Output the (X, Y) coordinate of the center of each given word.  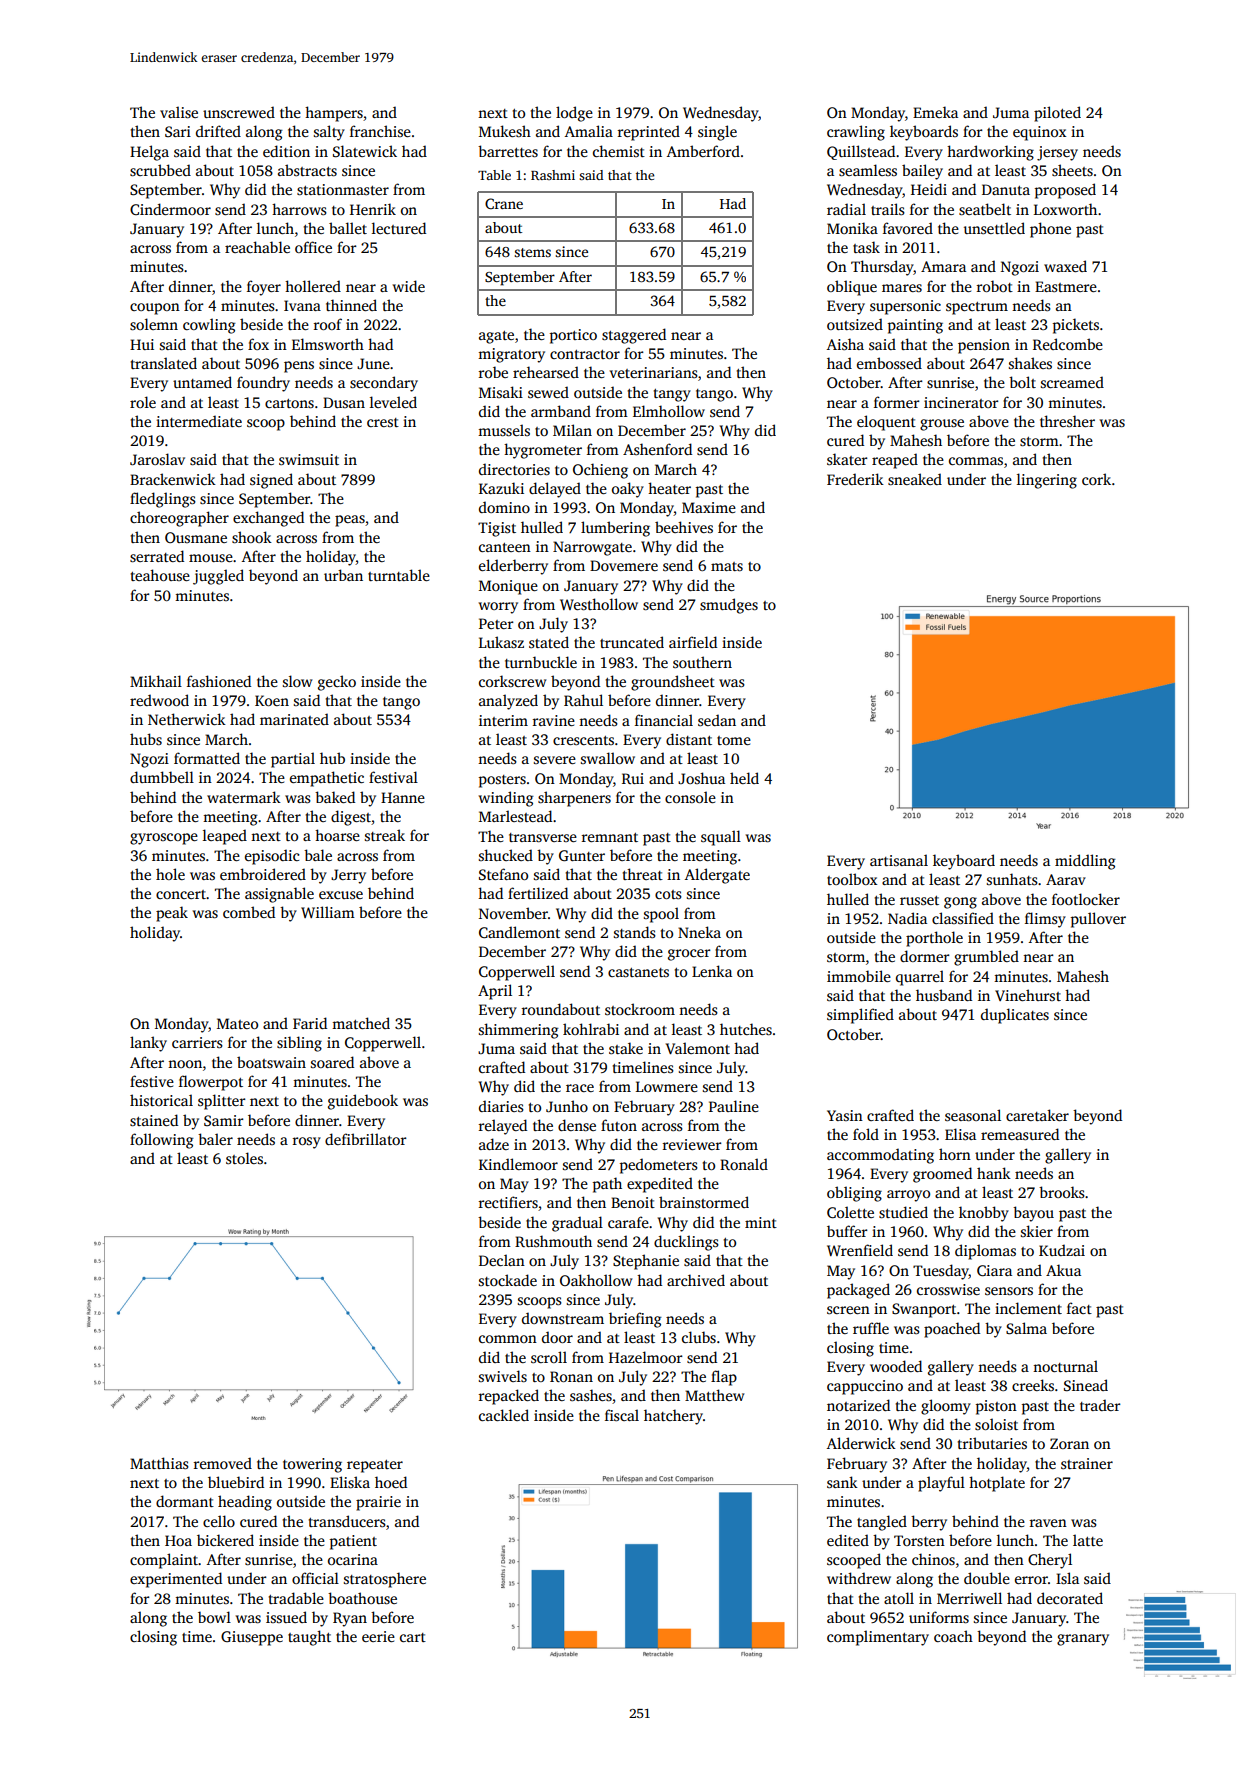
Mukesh (505, 131)
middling (1085, 862)
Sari (178, 131)
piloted (1057, 114)
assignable (279, 895)
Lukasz (501, 642)
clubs (699, 1337)
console (690, 797)
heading (245, 1503)
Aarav (1066, 879)
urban (343, 575)
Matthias (159, 1463)
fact (1079, 1308)
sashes (591, 1395)
